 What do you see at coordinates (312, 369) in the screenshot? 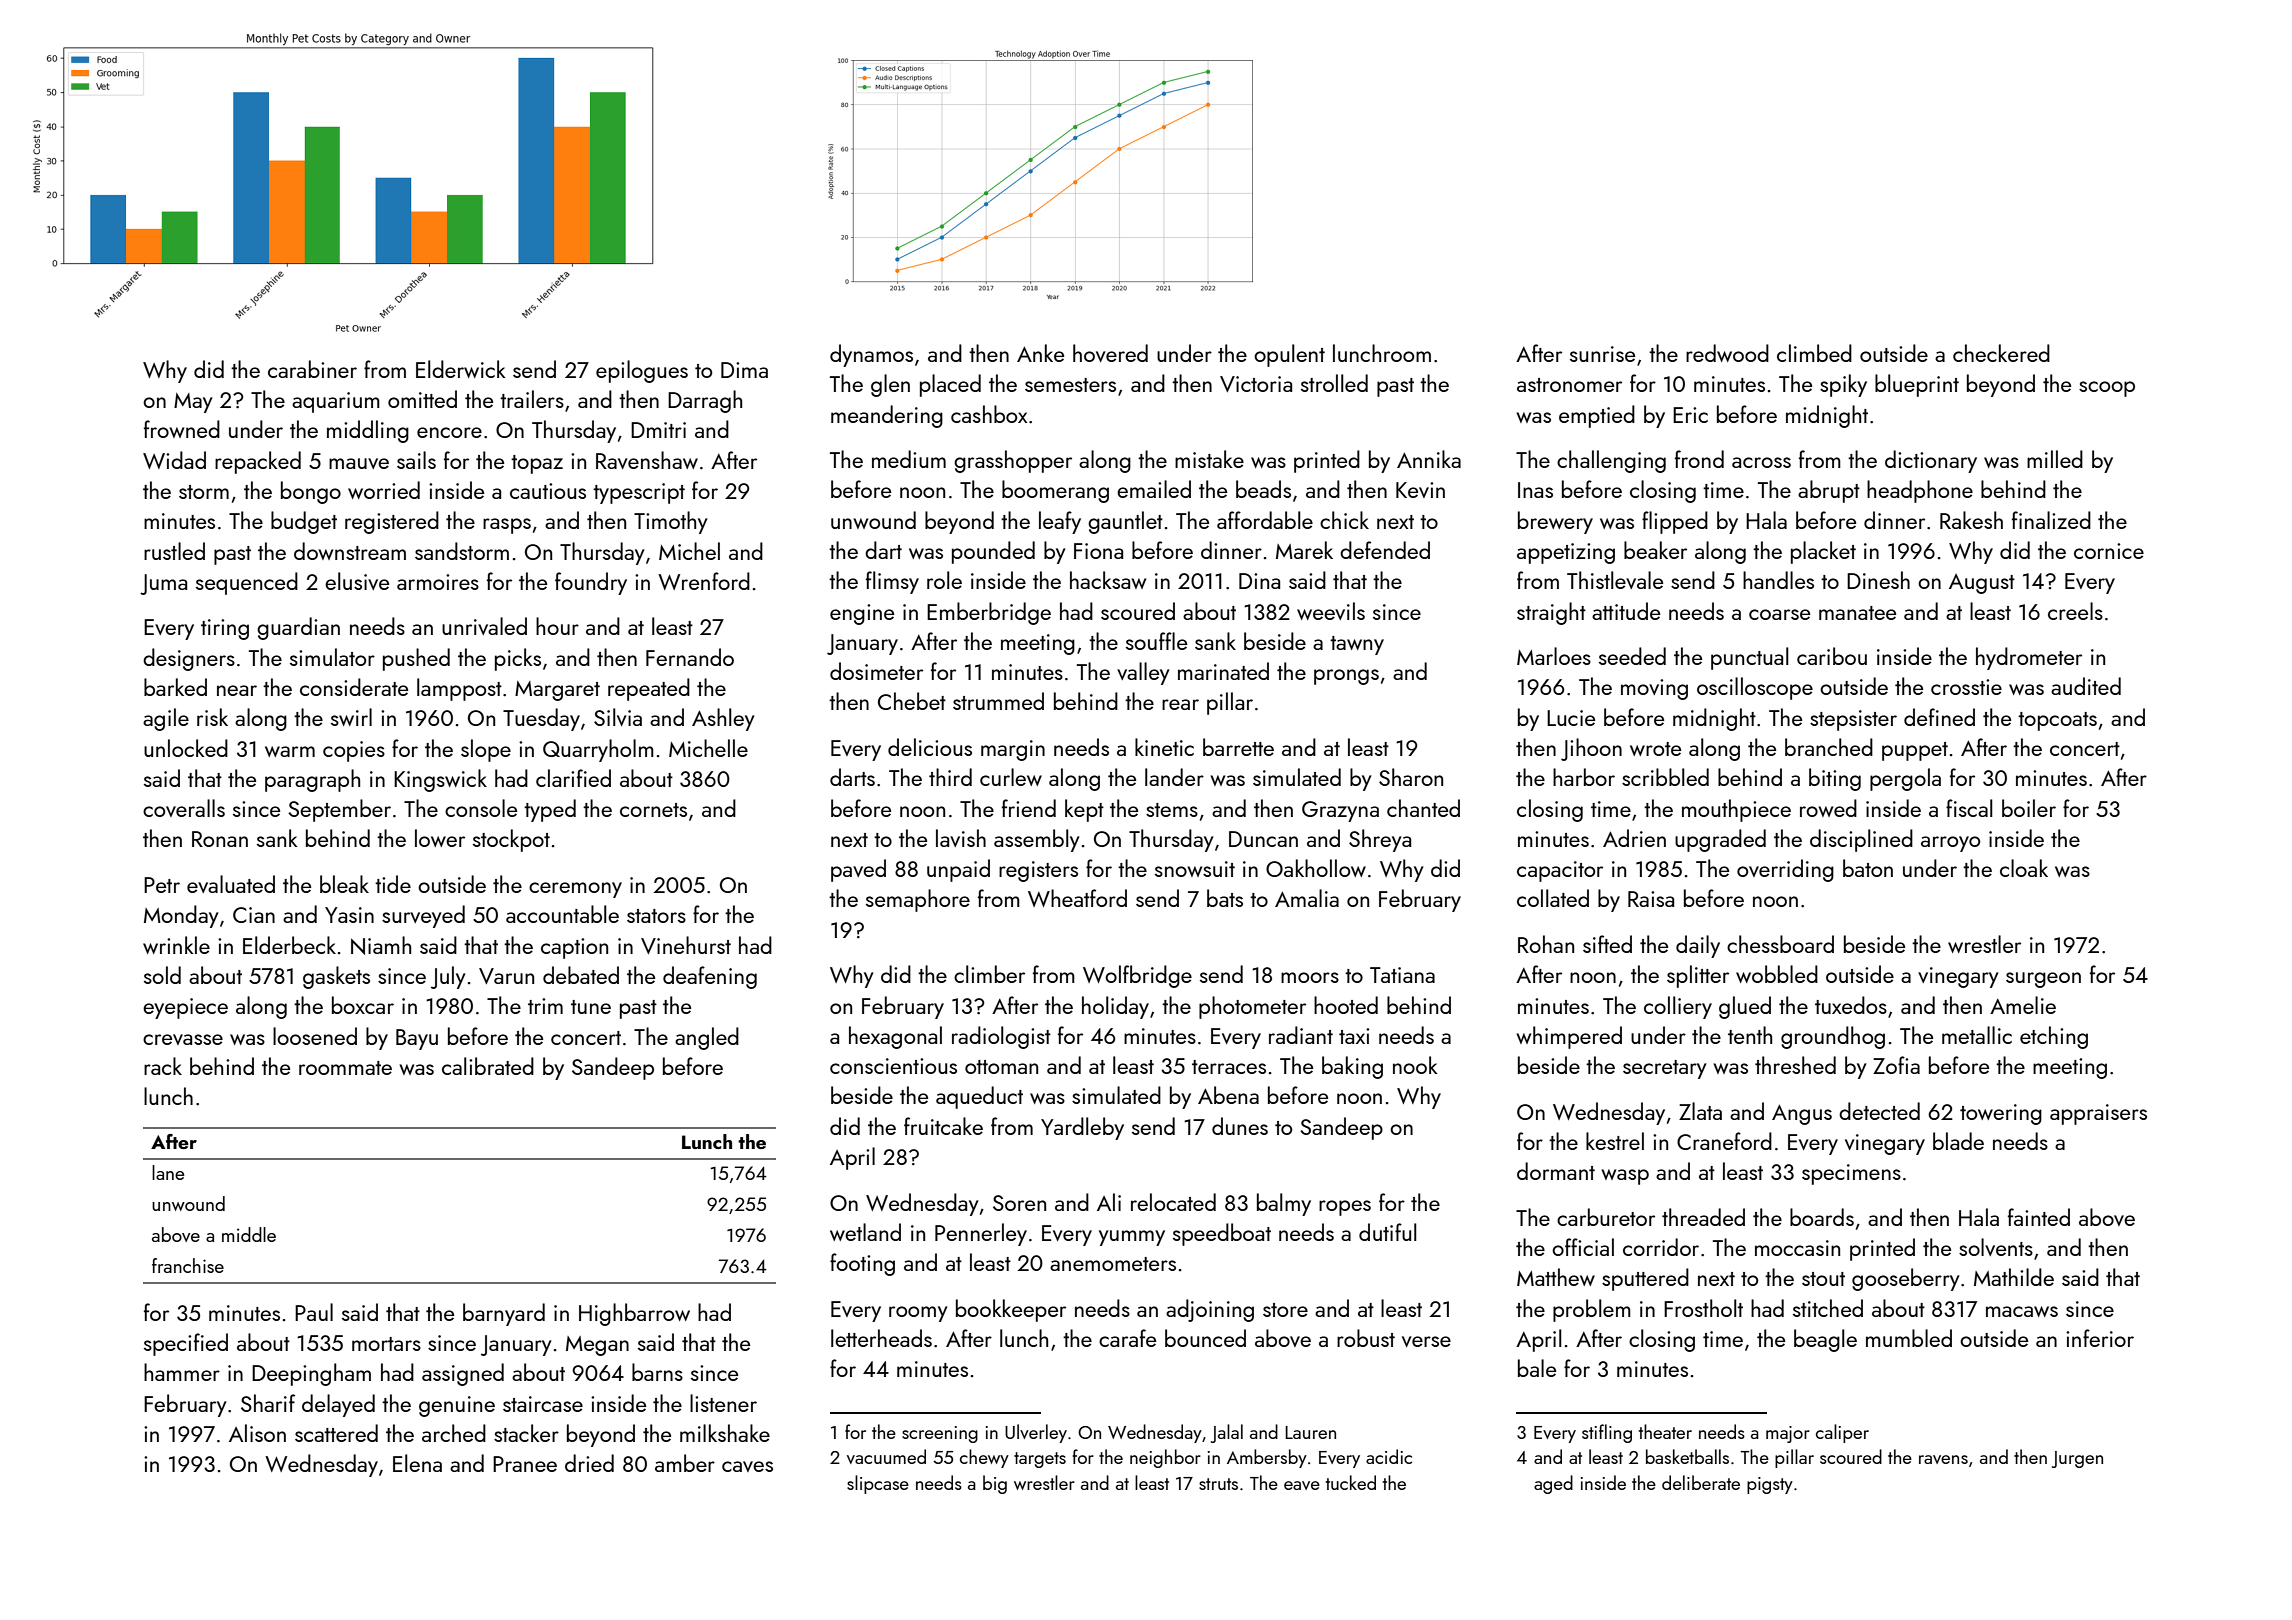
I see `carabiner` at bounding box center [312, 369].
